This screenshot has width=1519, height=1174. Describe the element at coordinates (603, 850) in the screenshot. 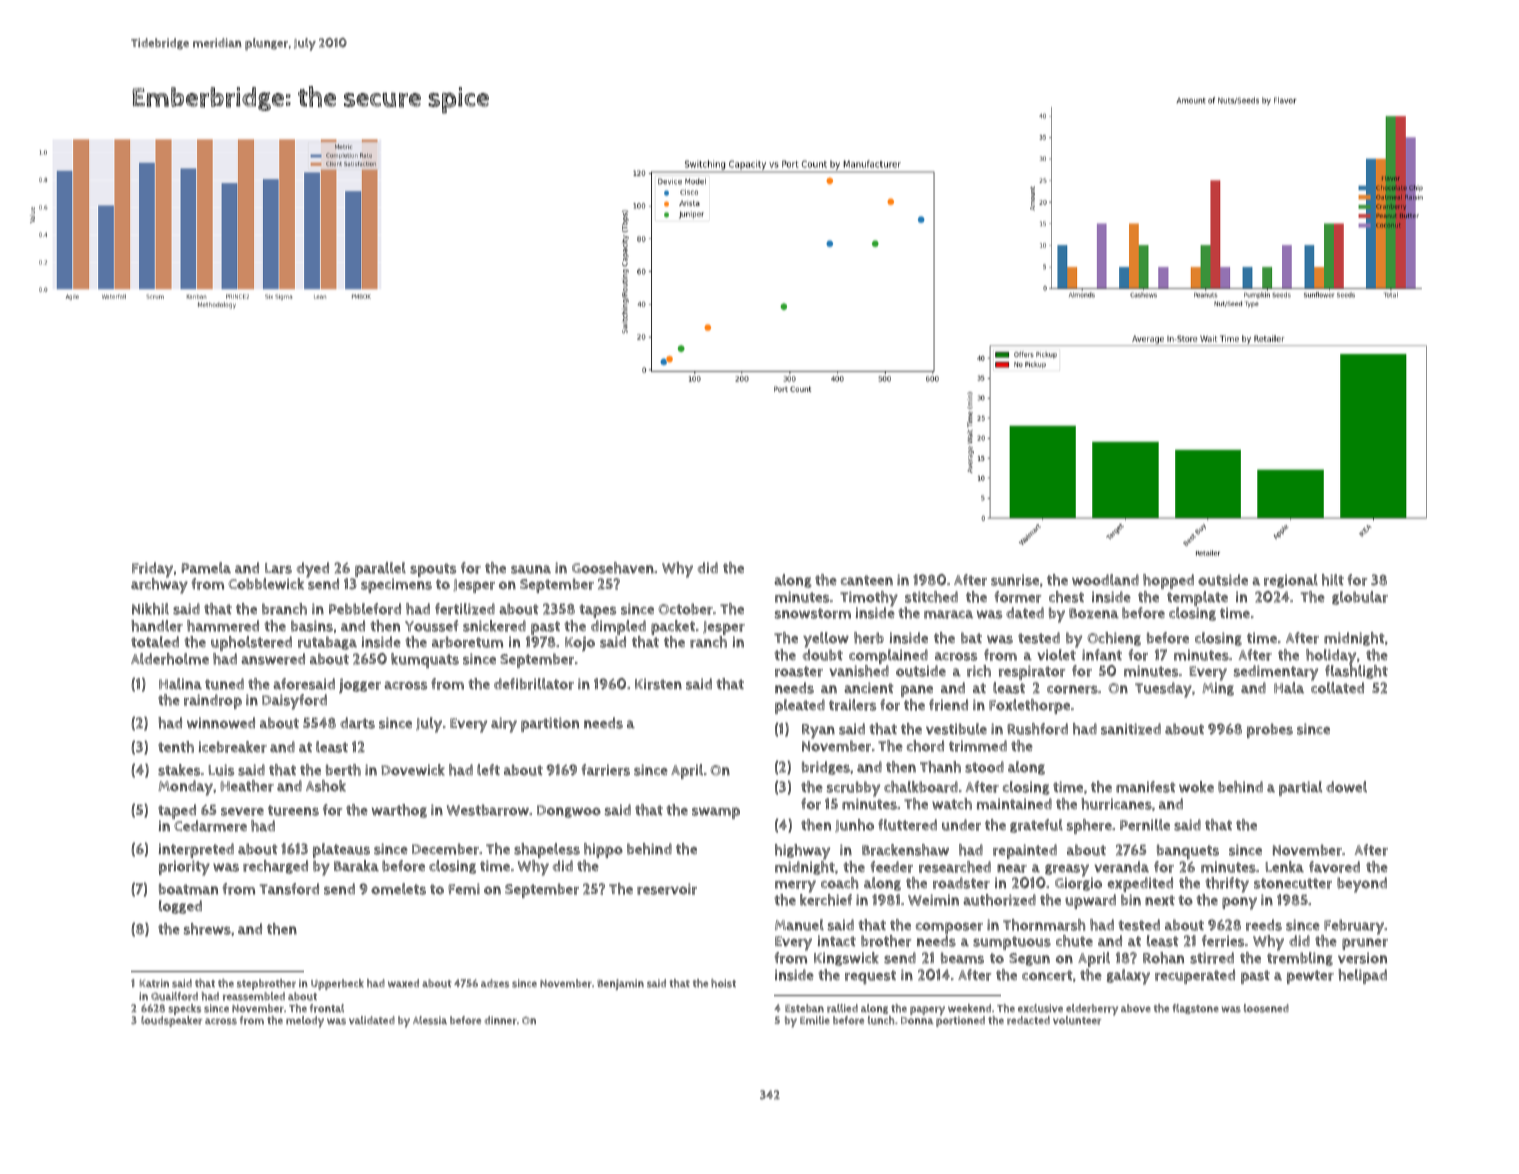

I see `hippo` at that location.
